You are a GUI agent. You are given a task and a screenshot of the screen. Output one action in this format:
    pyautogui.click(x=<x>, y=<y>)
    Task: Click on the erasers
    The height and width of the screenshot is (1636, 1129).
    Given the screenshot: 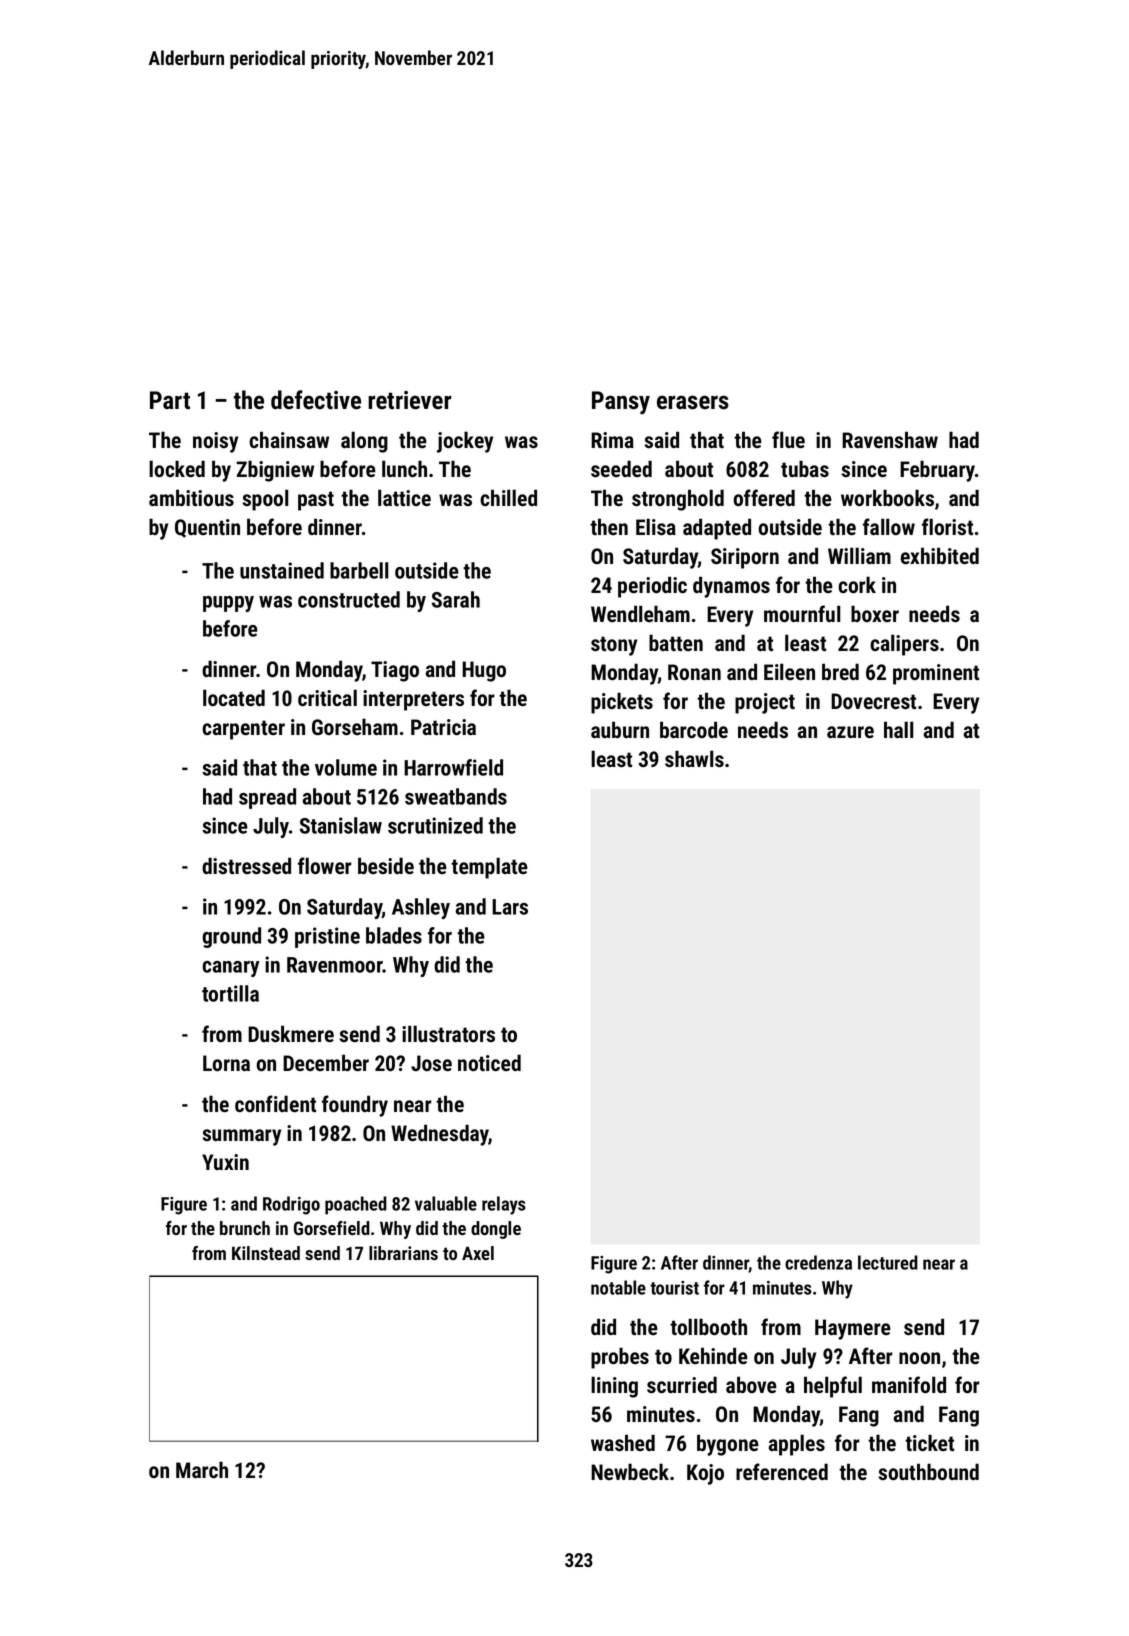 What is the action you would take?
    pyautogui.click(x=693, y=402)
